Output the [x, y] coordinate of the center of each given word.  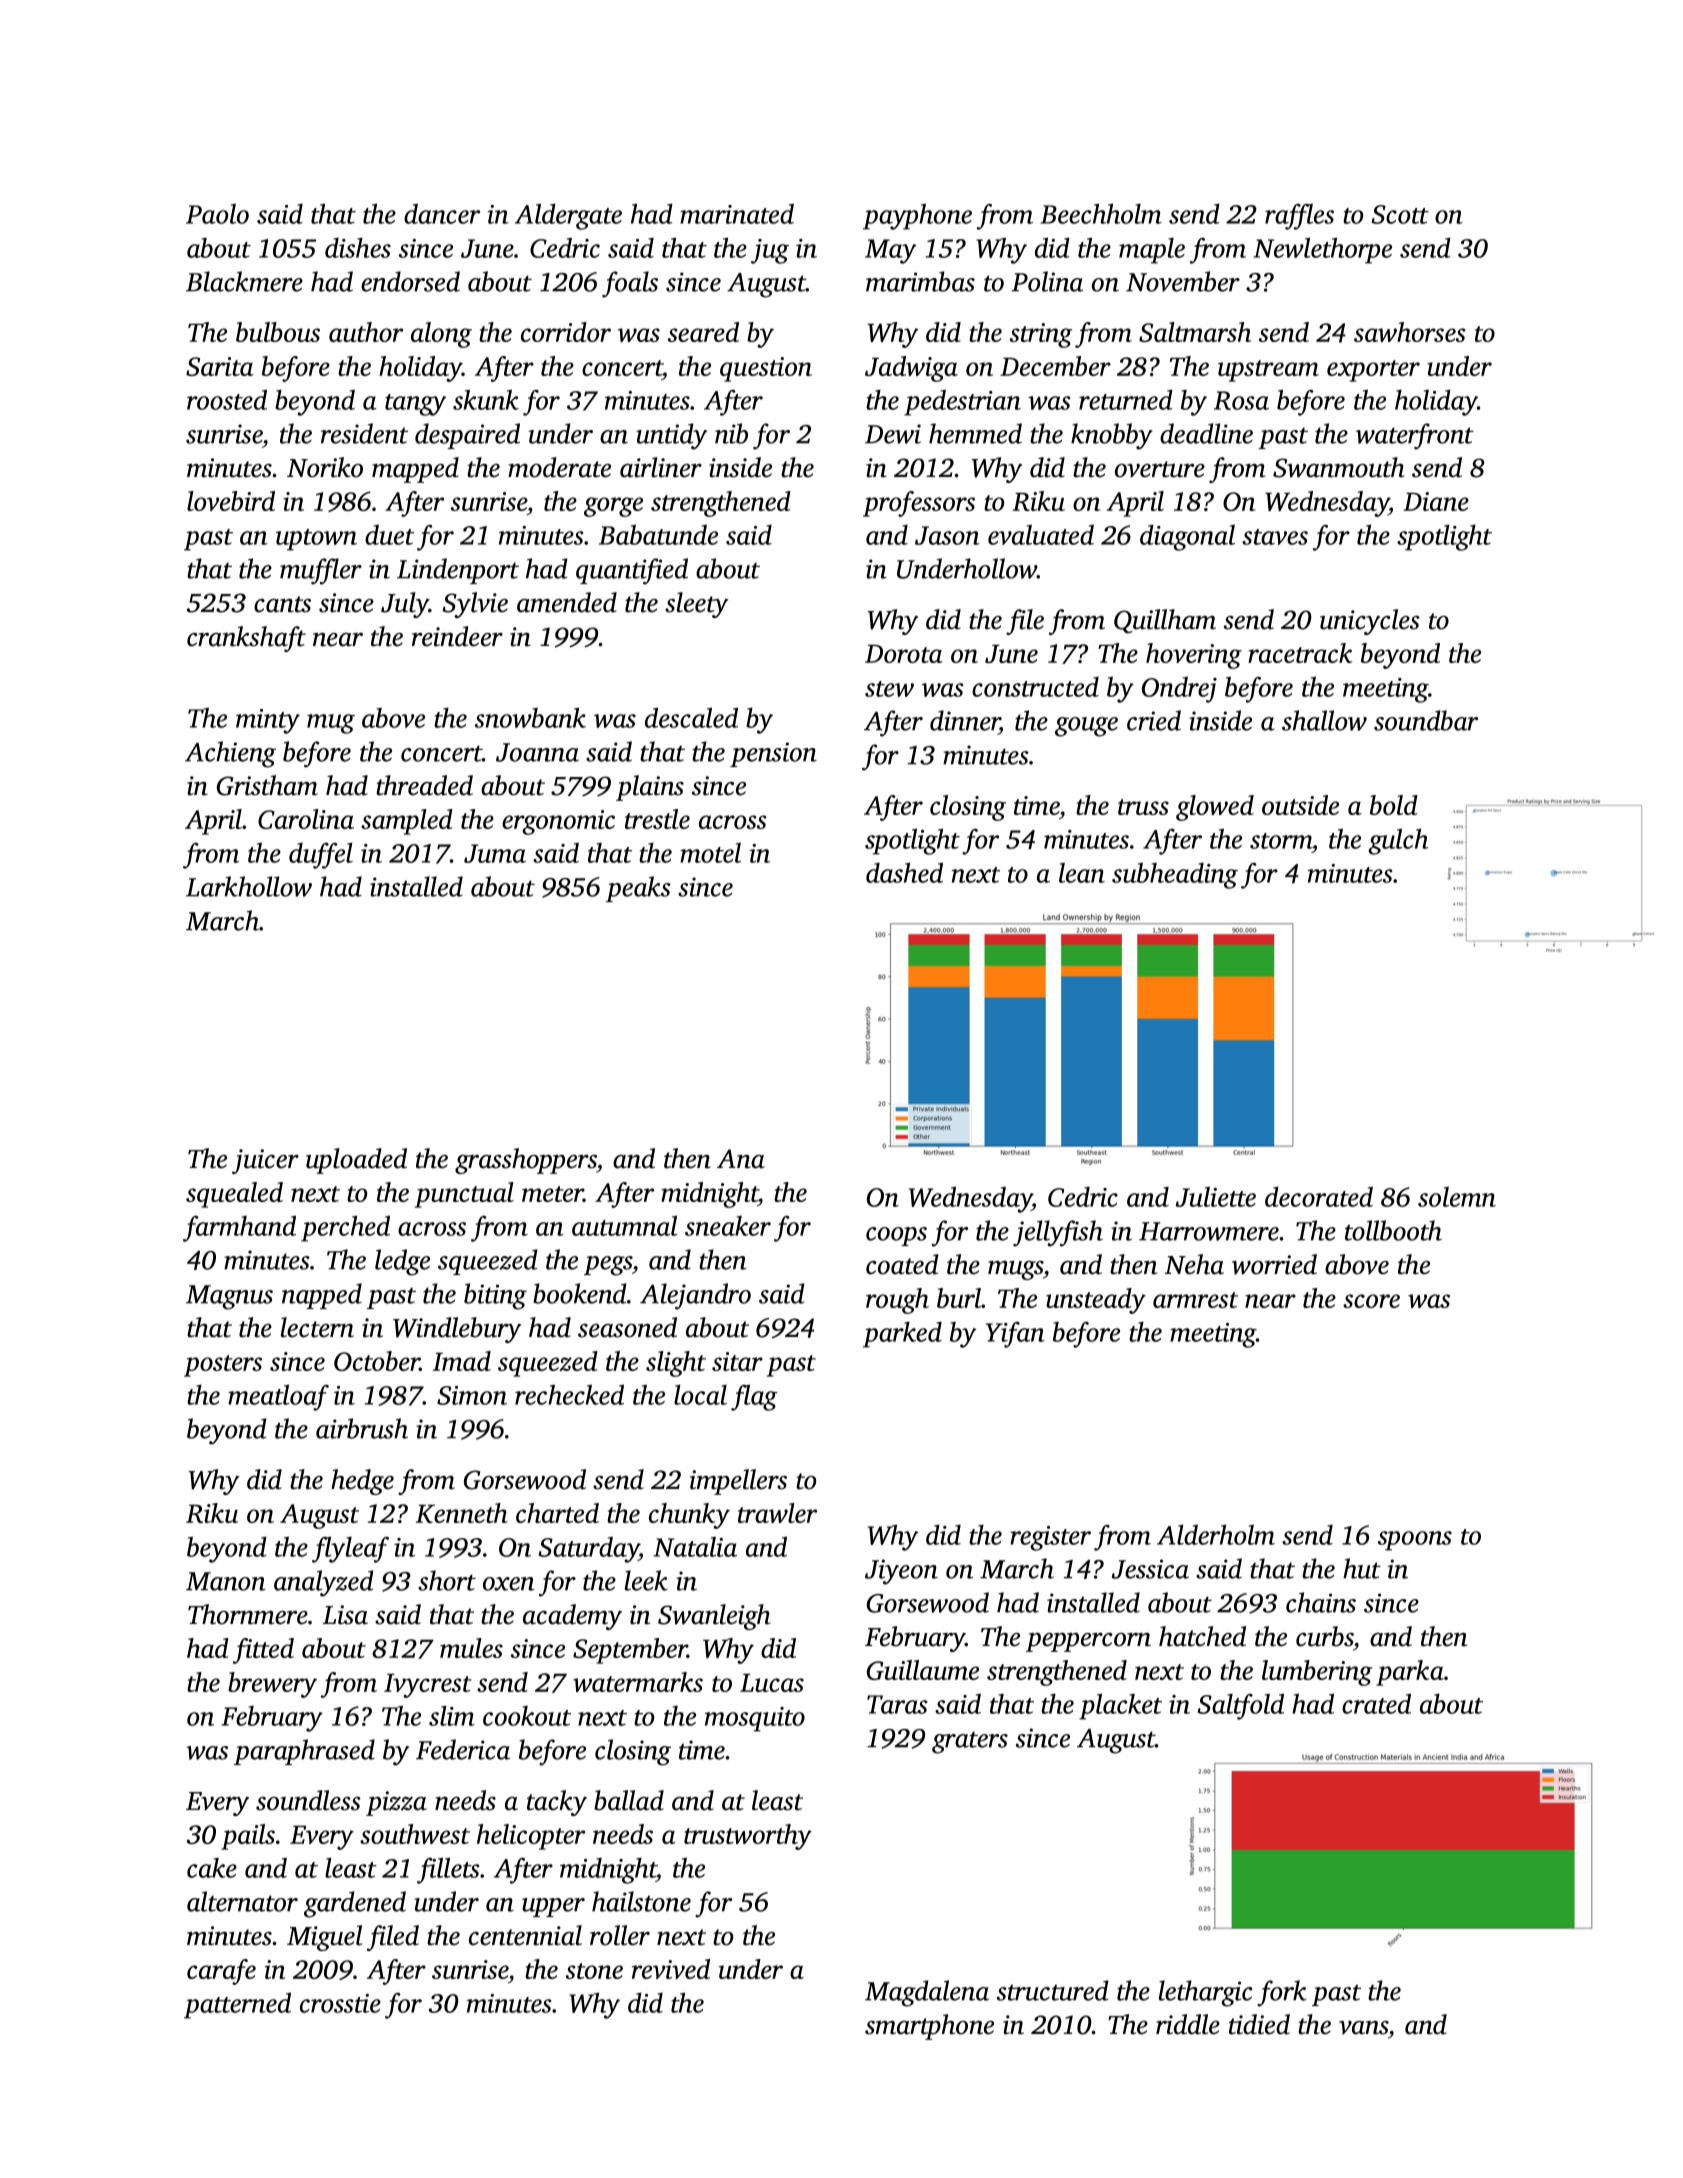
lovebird [231, 501]
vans [1363, 2028]
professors [919, 504]
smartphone [929, 2027]
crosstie [340, 2003]
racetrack [1300, 653]
